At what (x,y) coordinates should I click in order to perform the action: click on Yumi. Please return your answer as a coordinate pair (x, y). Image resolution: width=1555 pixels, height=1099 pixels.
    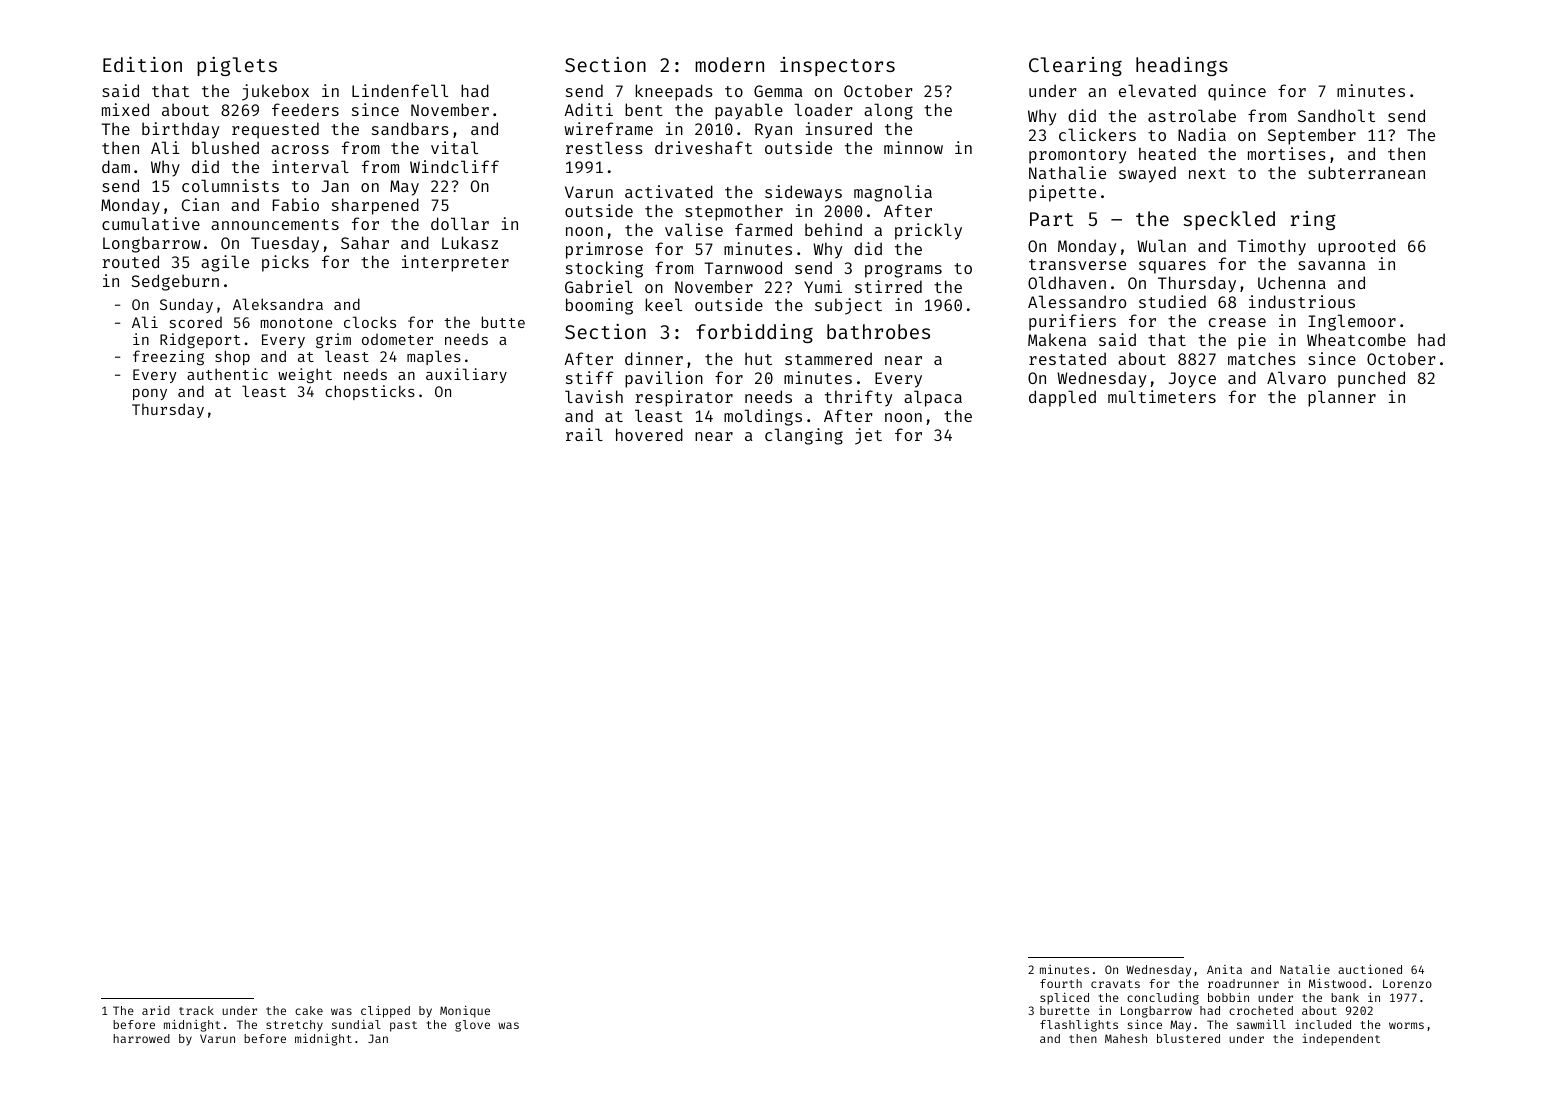
    Looking at the image, I should click on (823, 286).
